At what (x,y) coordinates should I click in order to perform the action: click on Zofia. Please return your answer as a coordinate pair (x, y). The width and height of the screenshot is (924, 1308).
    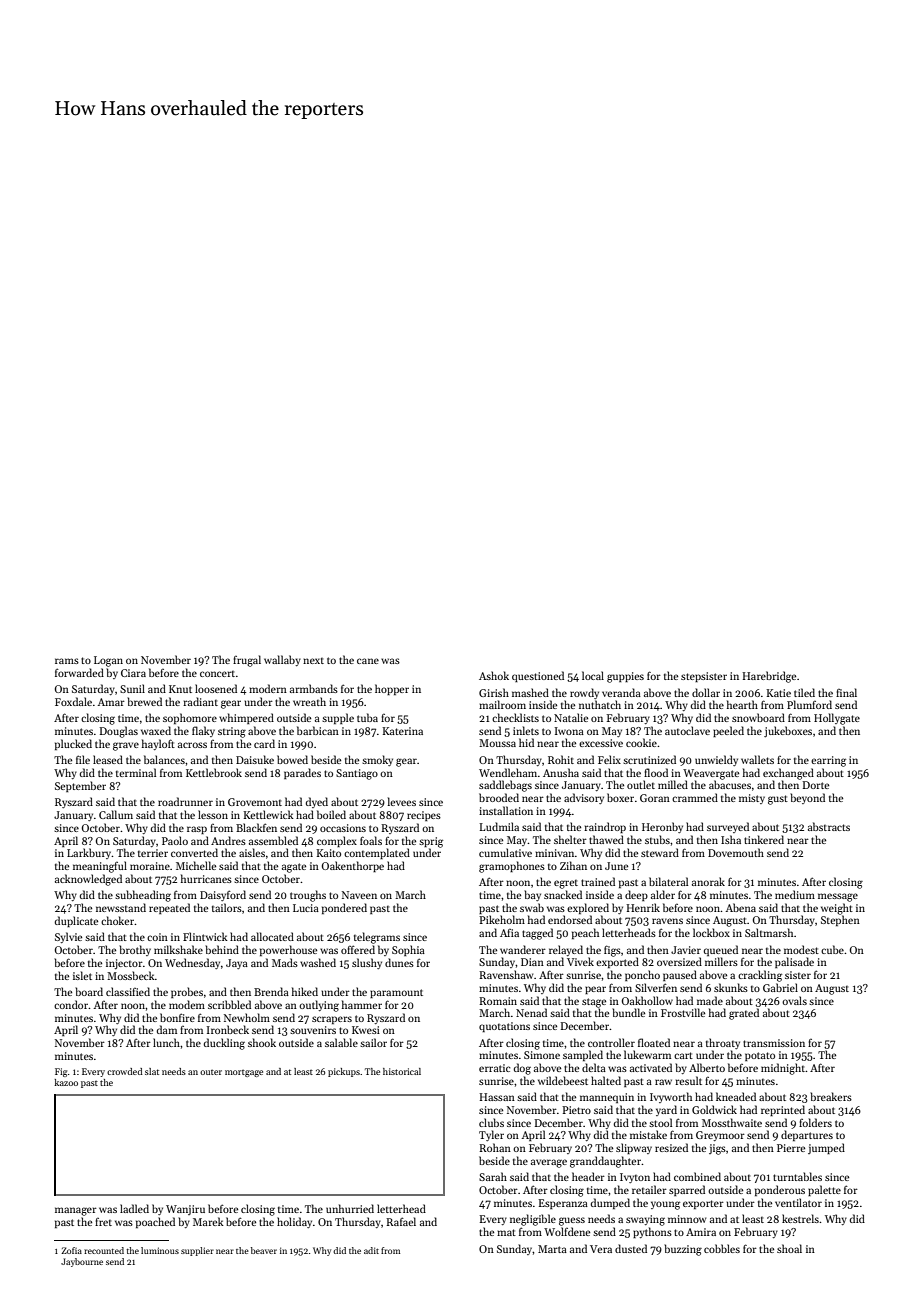
    Looking at the image, I should click on (71, 1250).
